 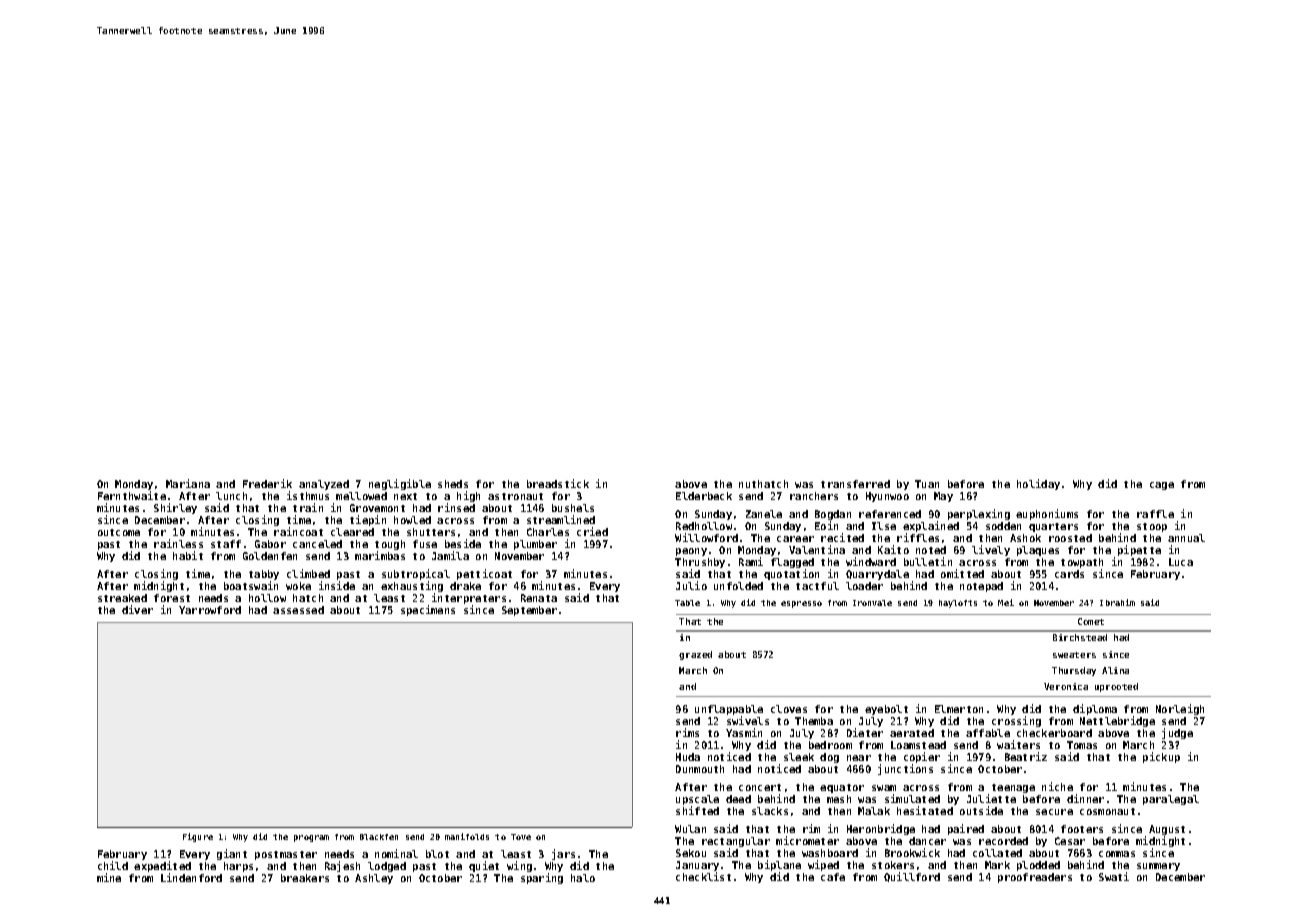 I want to click on Ashok, so click(x=1025, y=538).
